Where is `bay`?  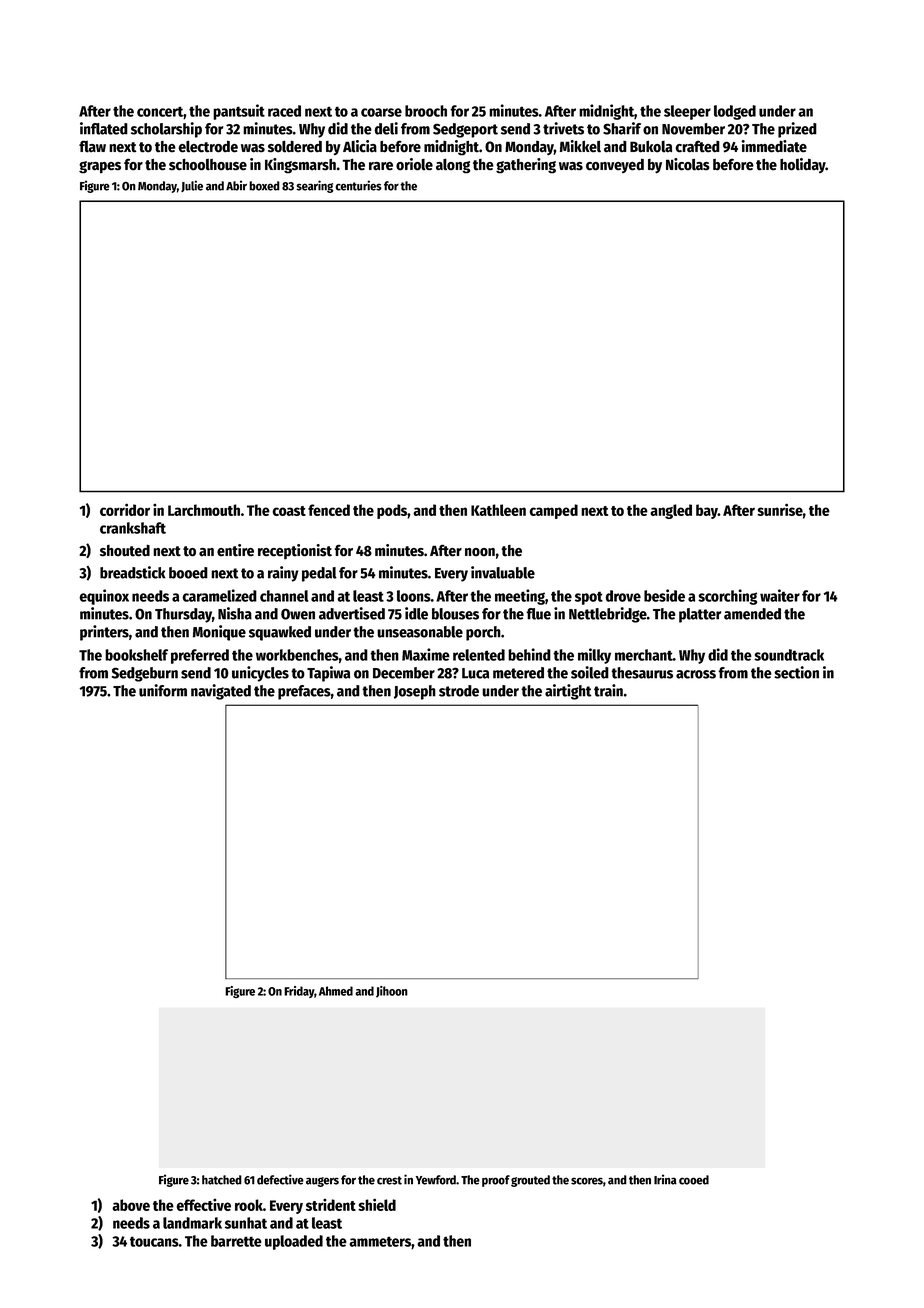 bay is located at coordinates (707, 511).
